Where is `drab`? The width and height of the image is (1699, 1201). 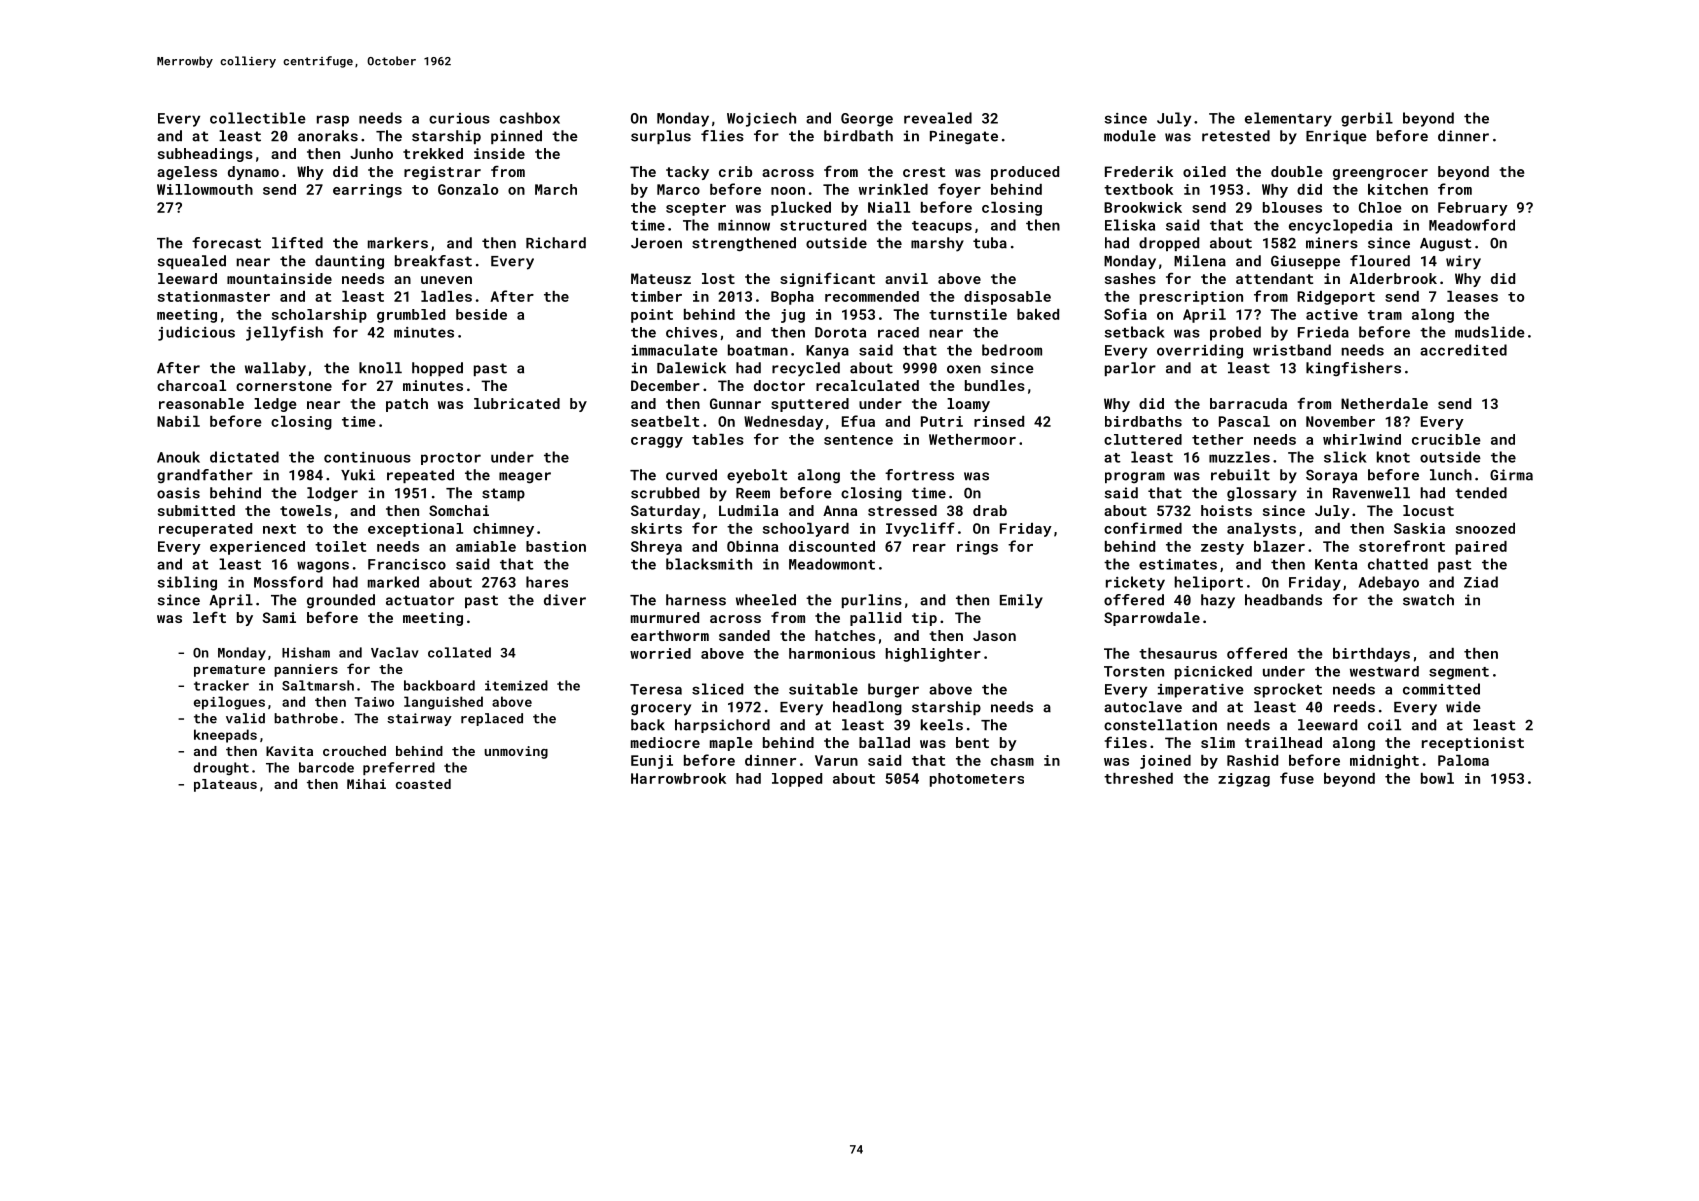
drab is located at coordinates (990, 510).
